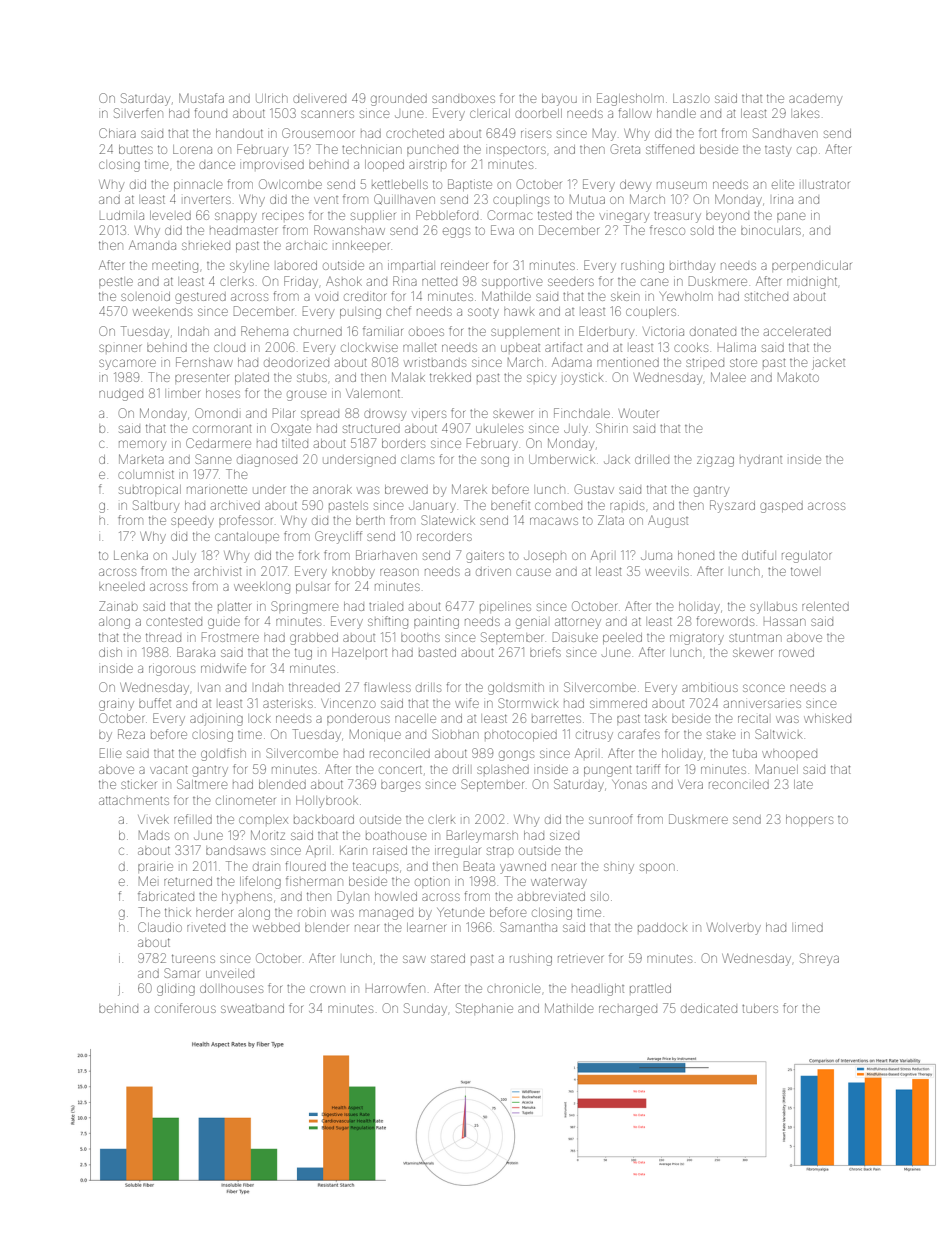 The width and height of the screenshot is (952, 1233). Describe the element at coordinates (399, 100) in the screenshot. I see `grounded` at that location.
